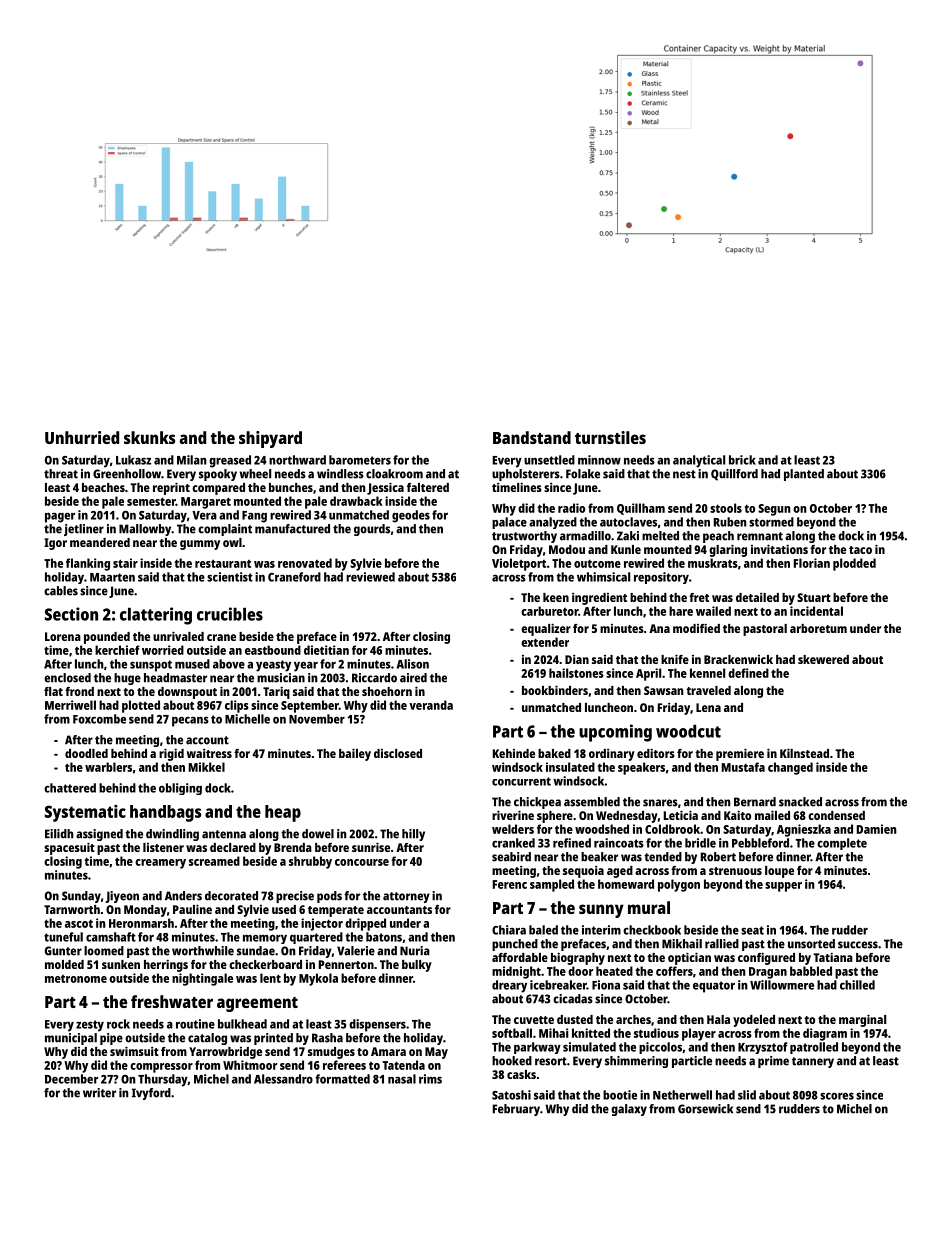  What do you see at coordinates (578, 958) in the screenshot?
I see `biography` at bounding box center [578, 958].
